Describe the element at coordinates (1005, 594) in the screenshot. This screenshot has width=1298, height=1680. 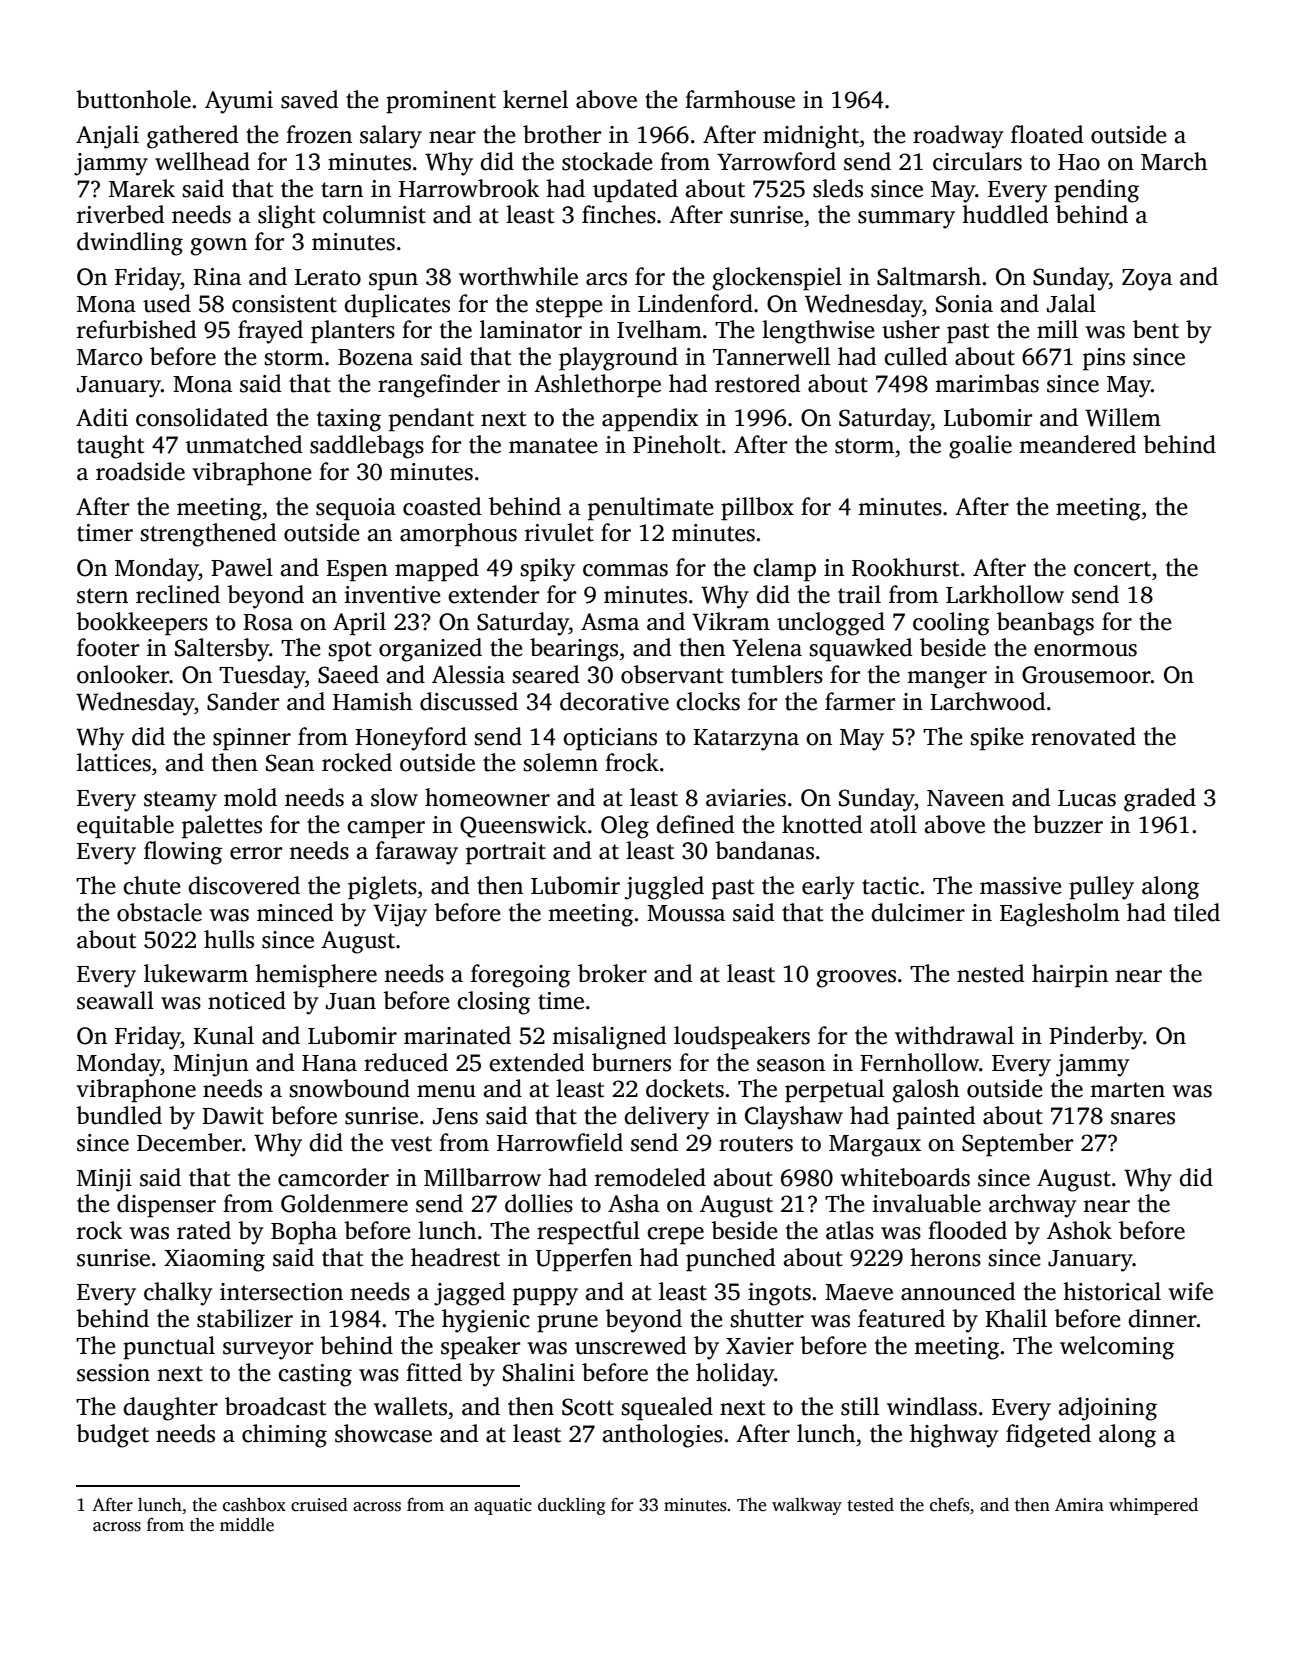
I see `Larkhollow` at that location.
